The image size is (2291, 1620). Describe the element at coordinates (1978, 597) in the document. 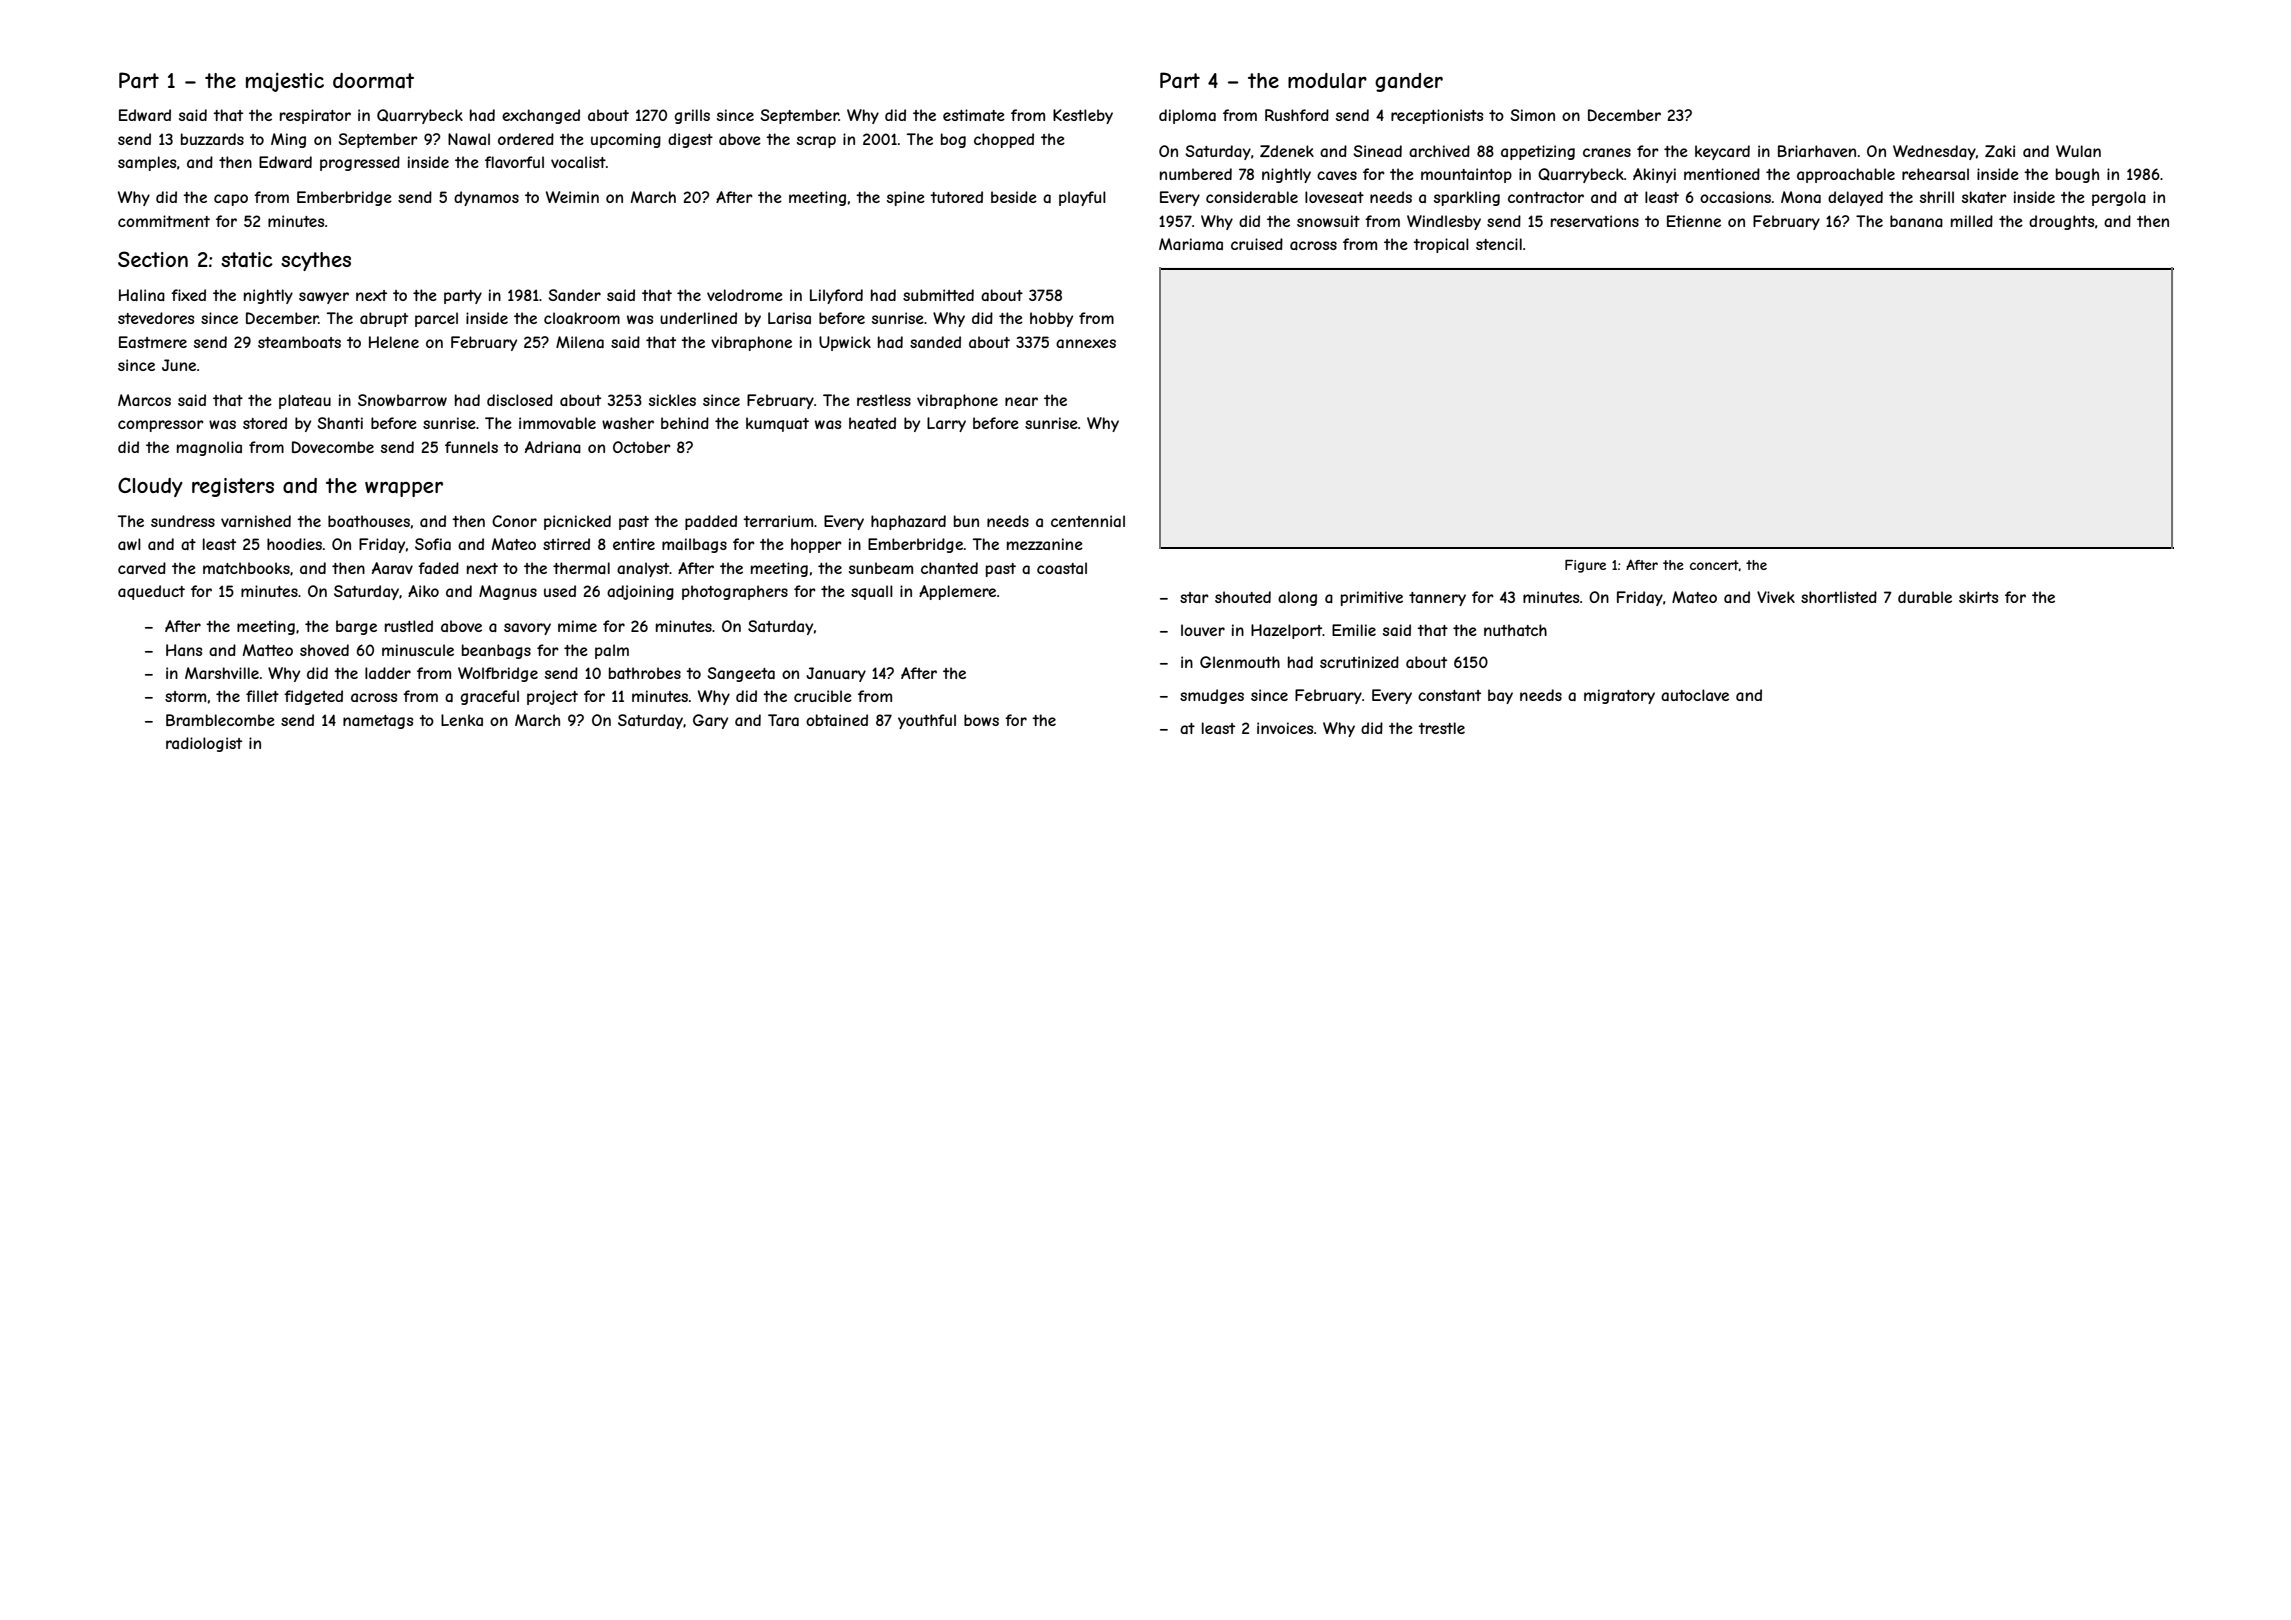

I see `skirts` at that location.
